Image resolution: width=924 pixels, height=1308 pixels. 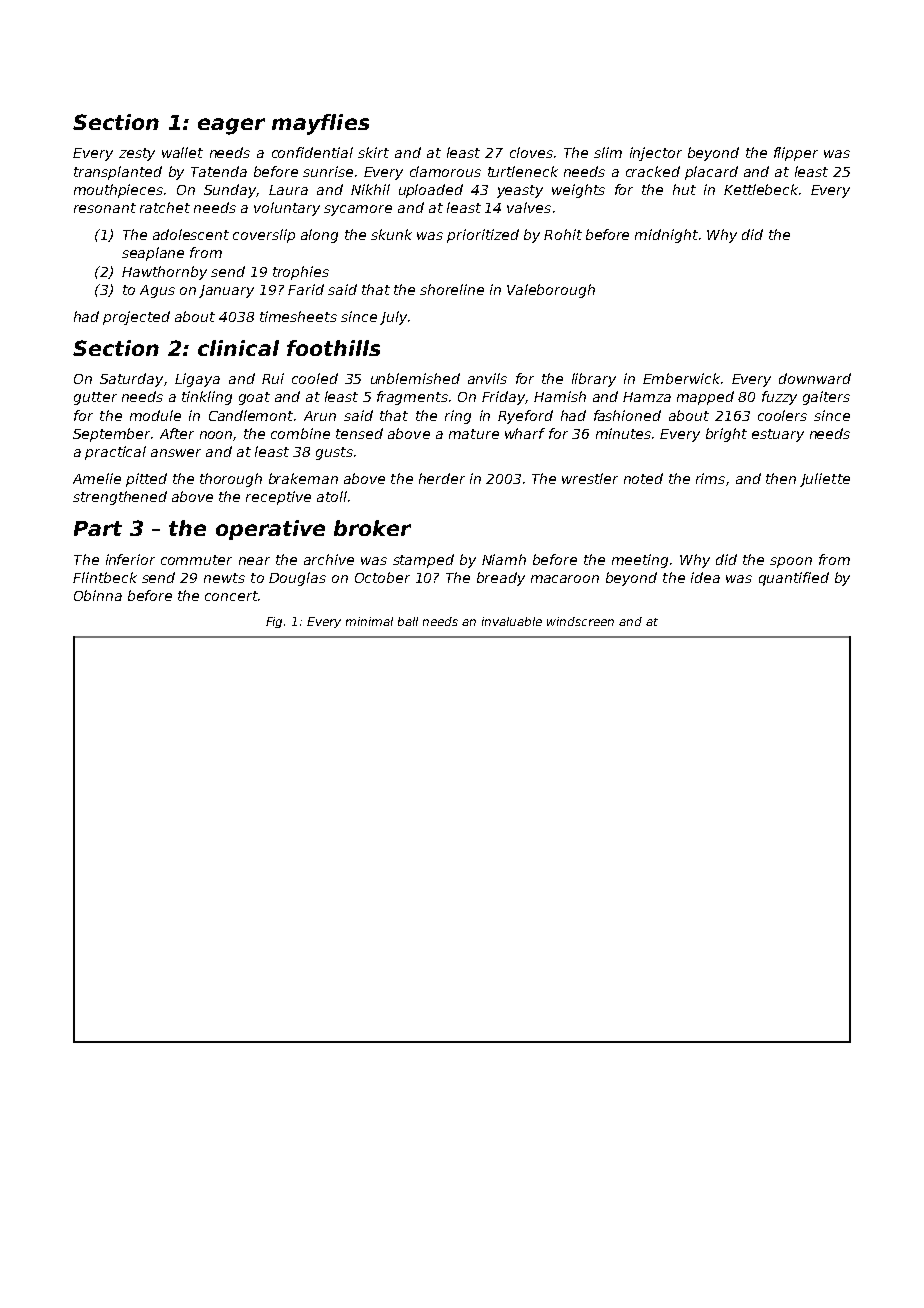 I want to click on answer, so click(x=176, y=453).
